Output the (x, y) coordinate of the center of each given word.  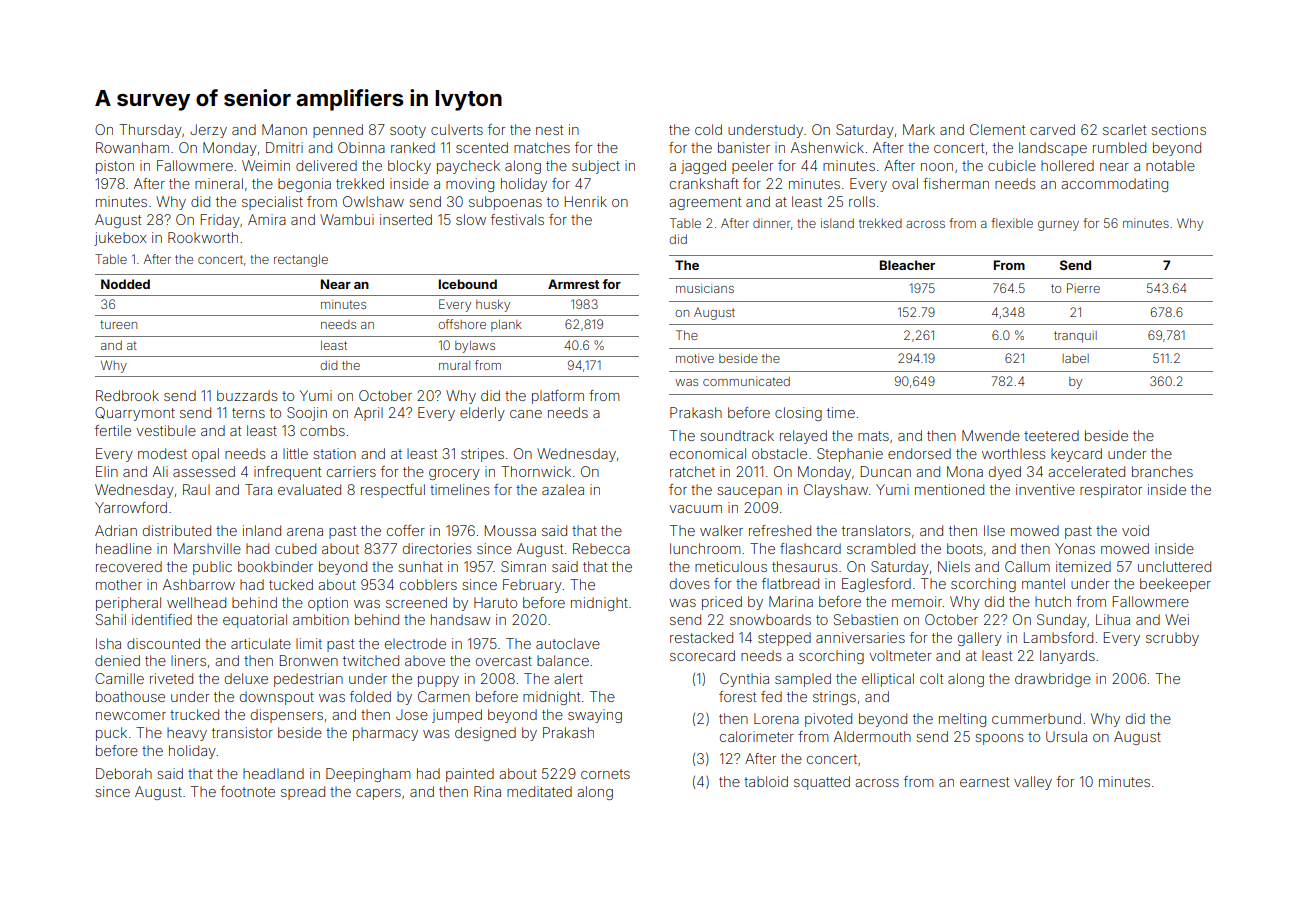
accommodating (1114, 185)
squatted (822, 783)
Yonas (1075, 548)
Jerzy (208, 131)
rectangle (301, 260)
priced (722, 603)
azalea (563, 489)
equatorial (255, 621)
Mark (919, 129)
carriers (351, 471)
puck (111, 734)
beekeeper (1175, 585)
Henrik (586, 201)
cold (708, 129)
